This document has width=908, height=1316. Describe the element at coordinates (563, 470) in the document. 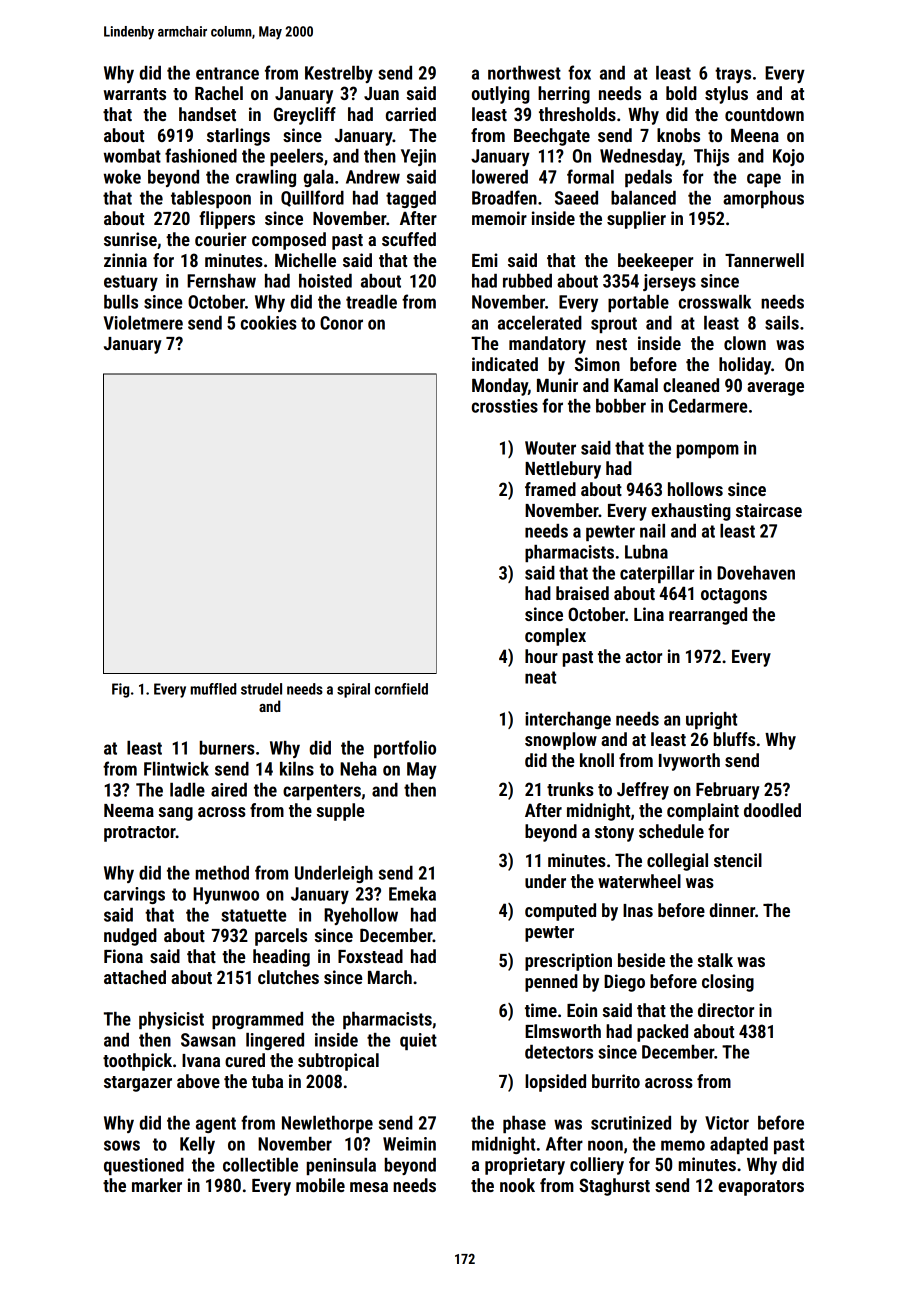

I see `Nettlebury` at that location.
